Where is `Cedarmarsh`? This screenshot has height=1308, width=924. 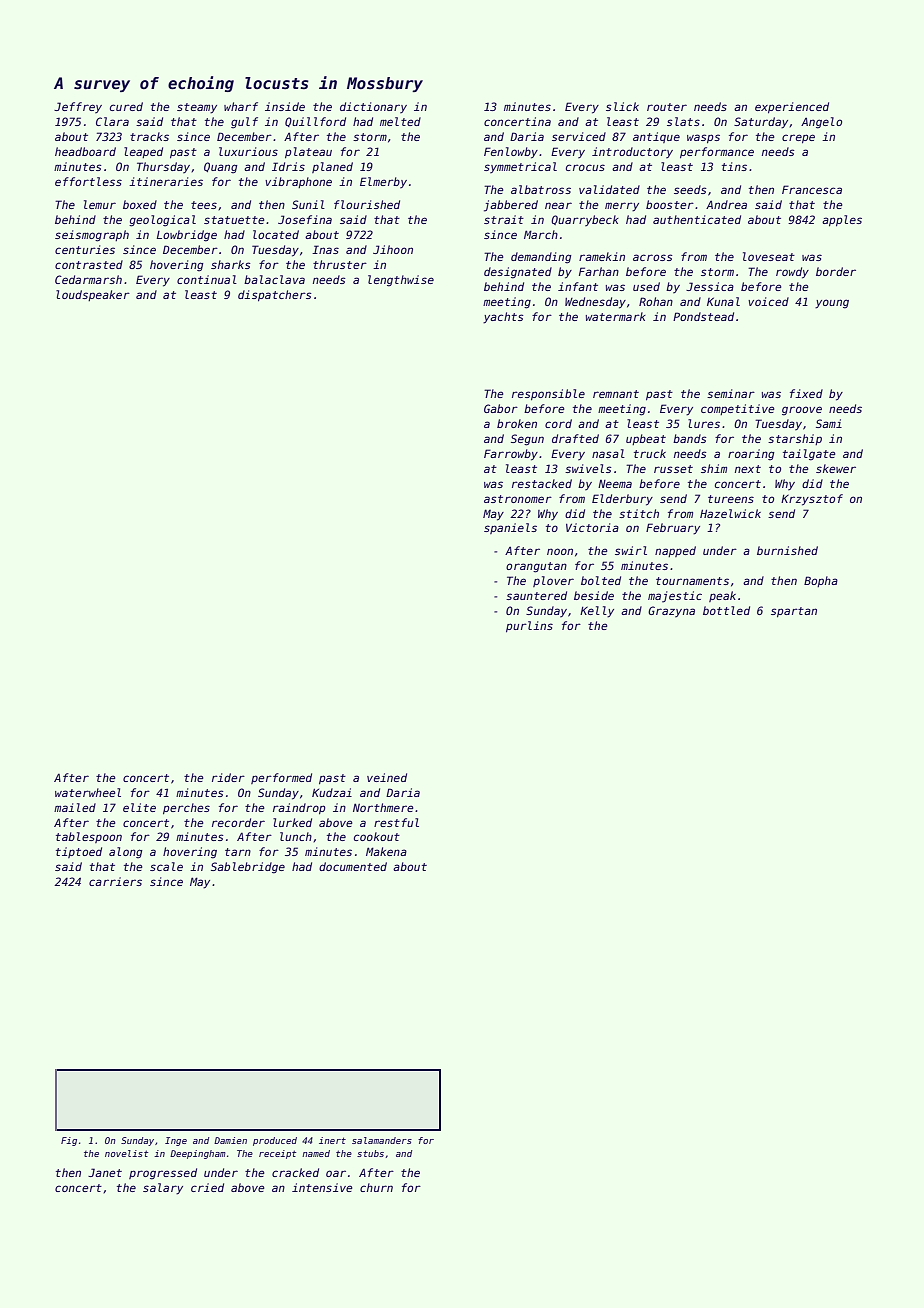 Cedarmarsh is located at coordinates (88, 279).
